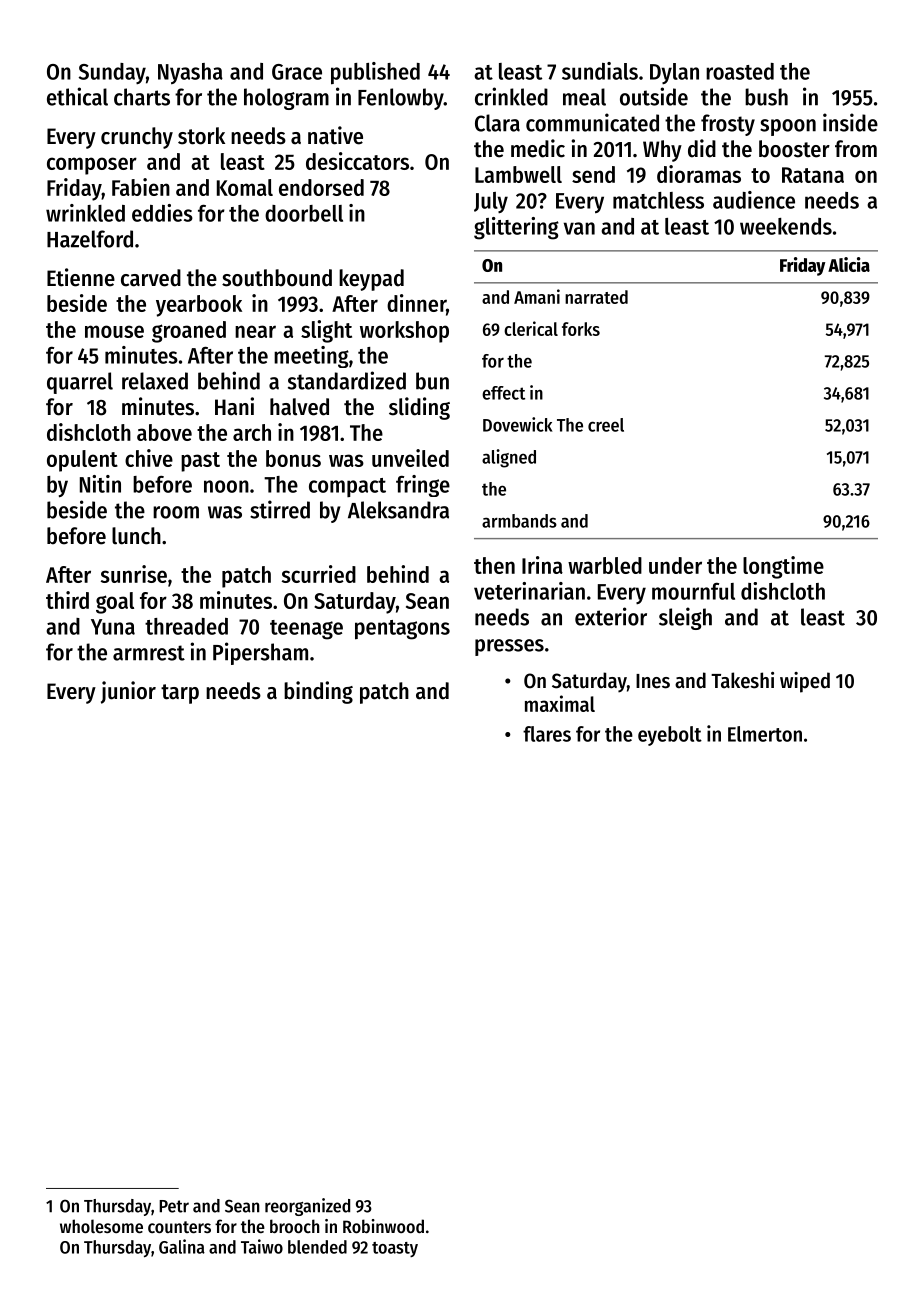 Image resolution: width=924 pixels, height=1314 pixels. Describe the element at coordinates (402, 630) in the screenshot. I see `pentagons` at that location.
